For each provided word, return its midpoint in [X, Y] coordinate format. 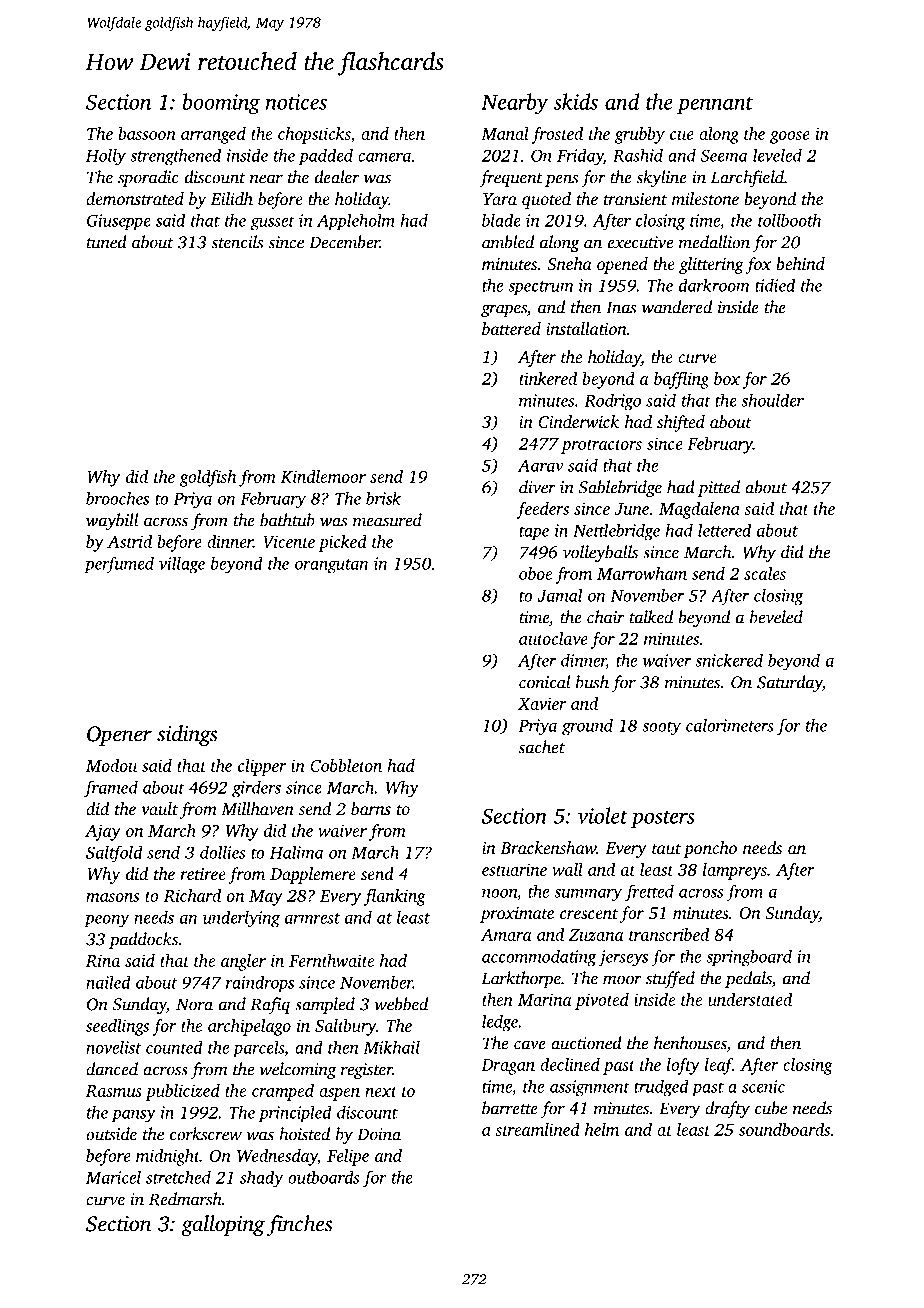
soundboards [784, 1129]
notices [296, 102]
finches [299, 1225]
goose [790, 137]
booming [221, 103]
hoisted [304, 1134]
